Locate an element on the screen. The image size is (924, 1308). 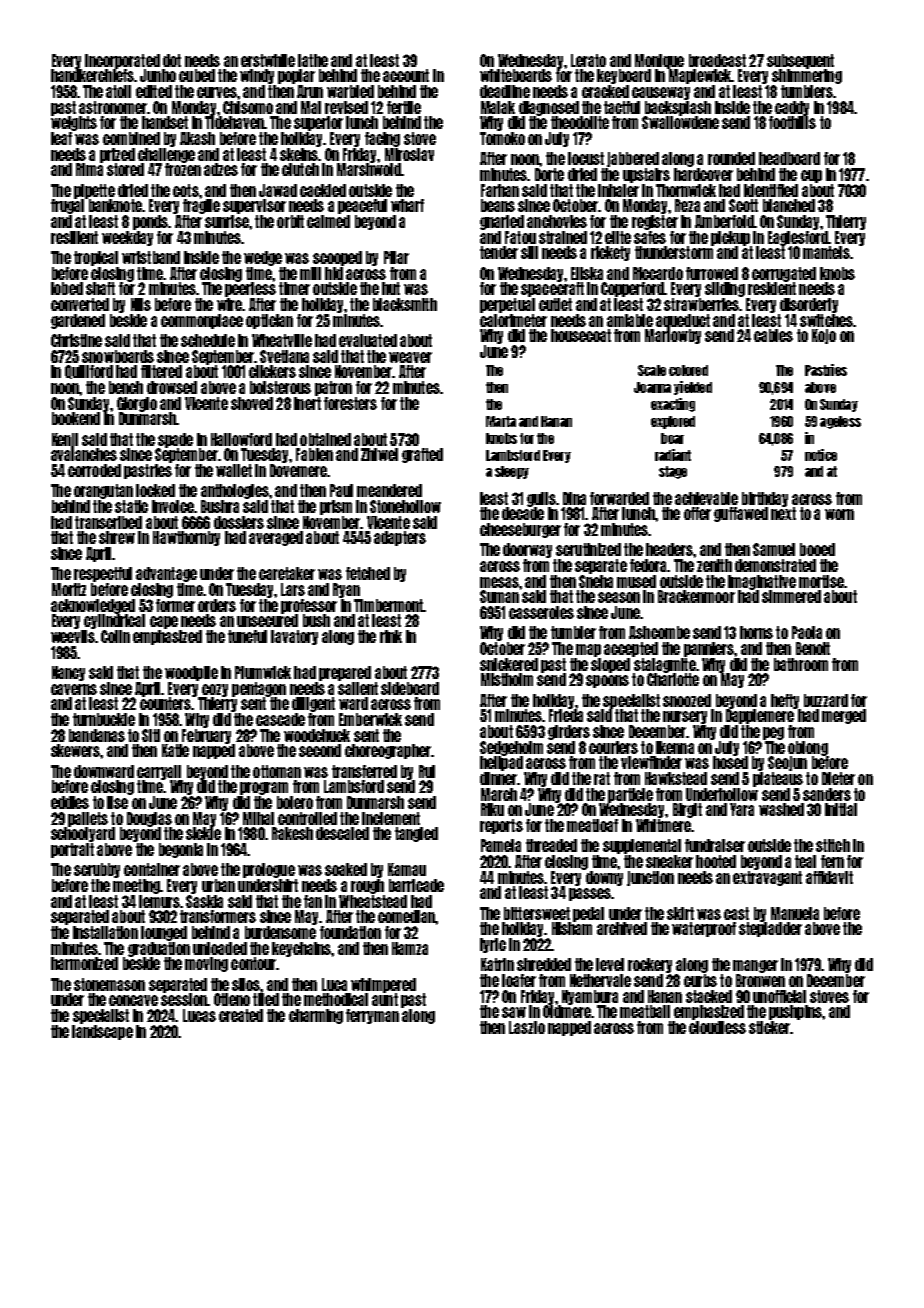
Wheatstead is located at coordinates (373, 901).
